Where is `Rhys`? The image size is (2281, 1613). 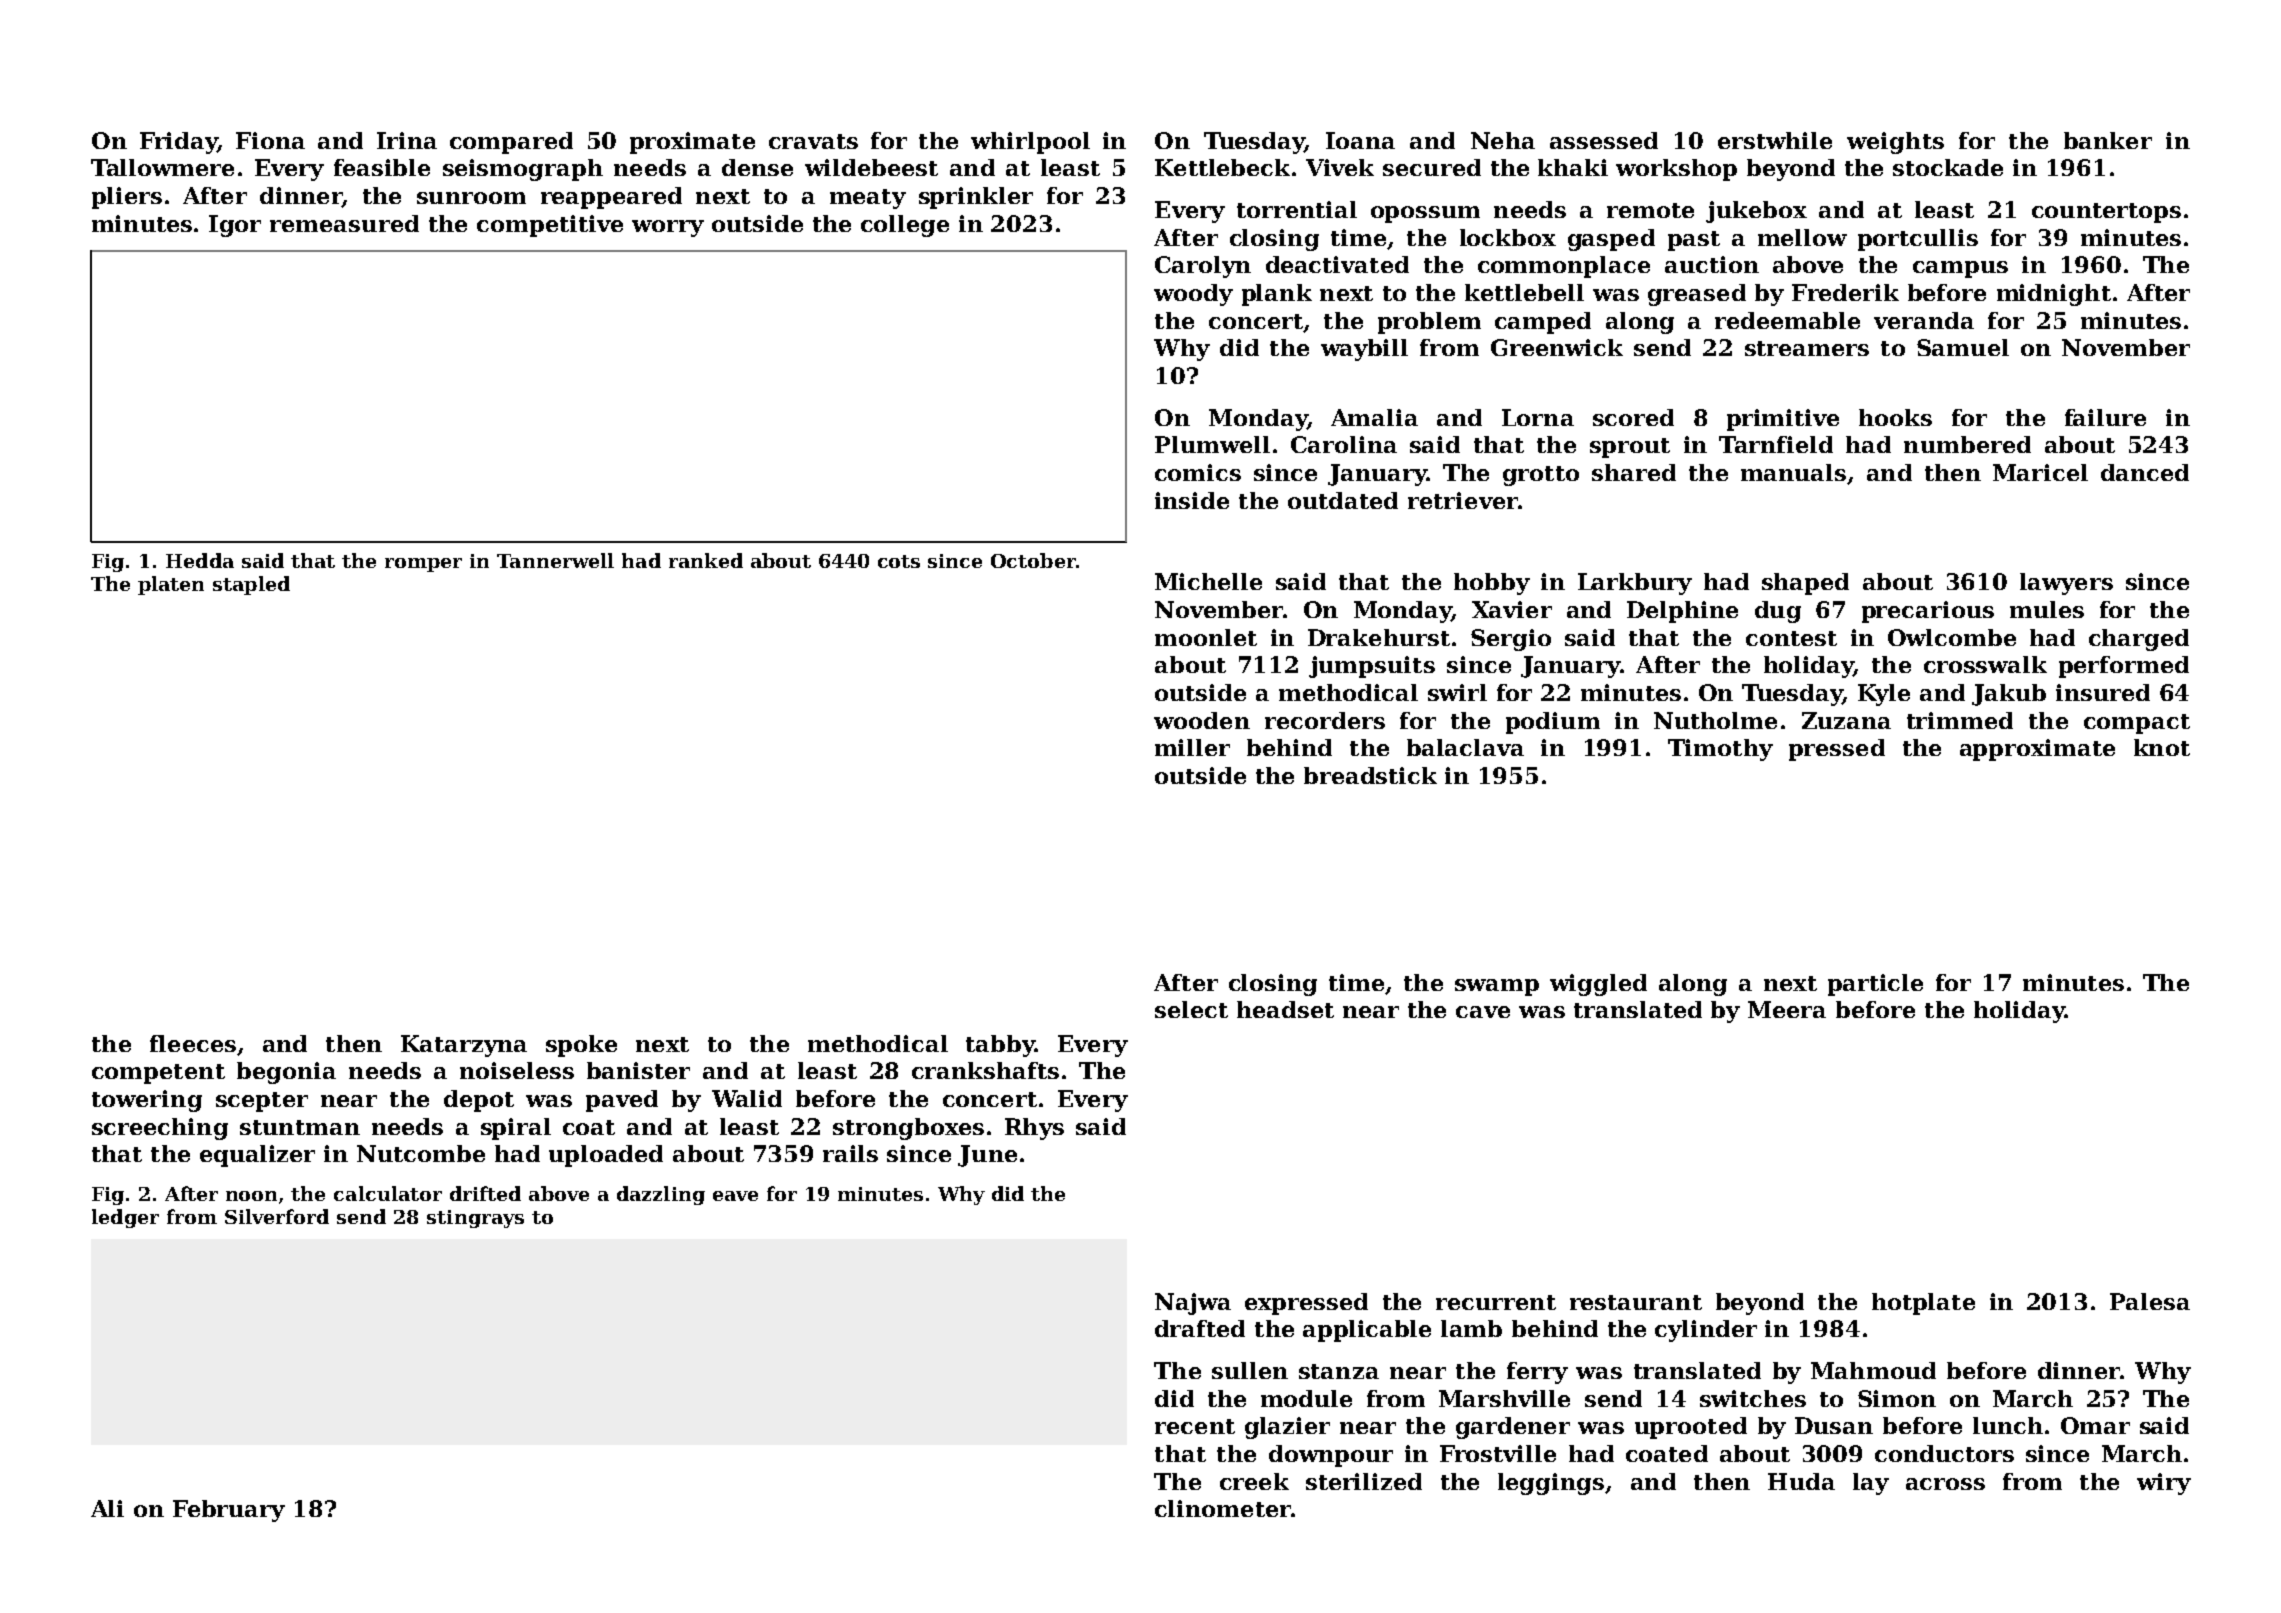
Rhys is located at coordinates (1034, 1129).
